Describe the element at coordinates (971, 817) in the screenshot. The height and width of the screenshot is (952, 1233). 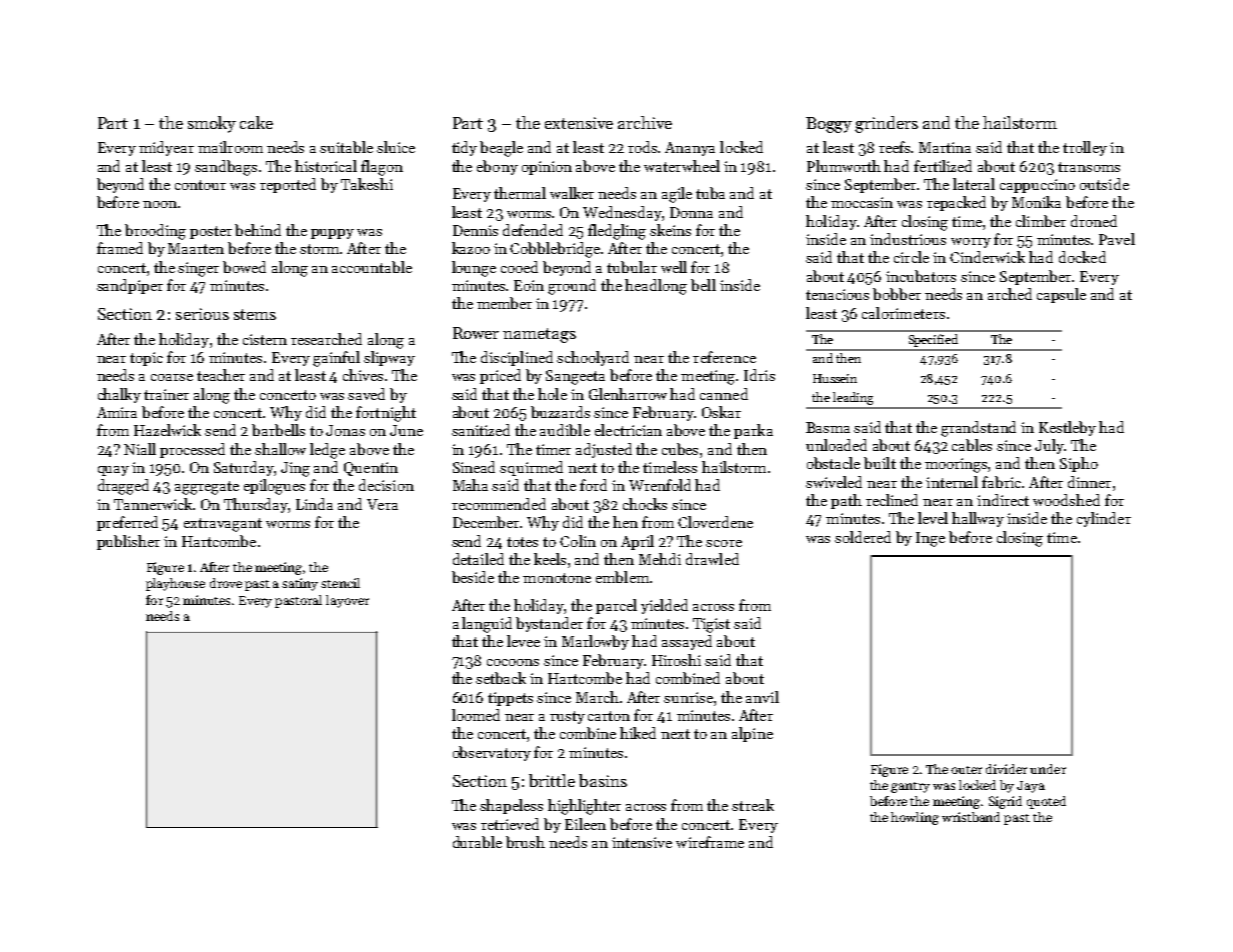
I see `wristband` at that location.
